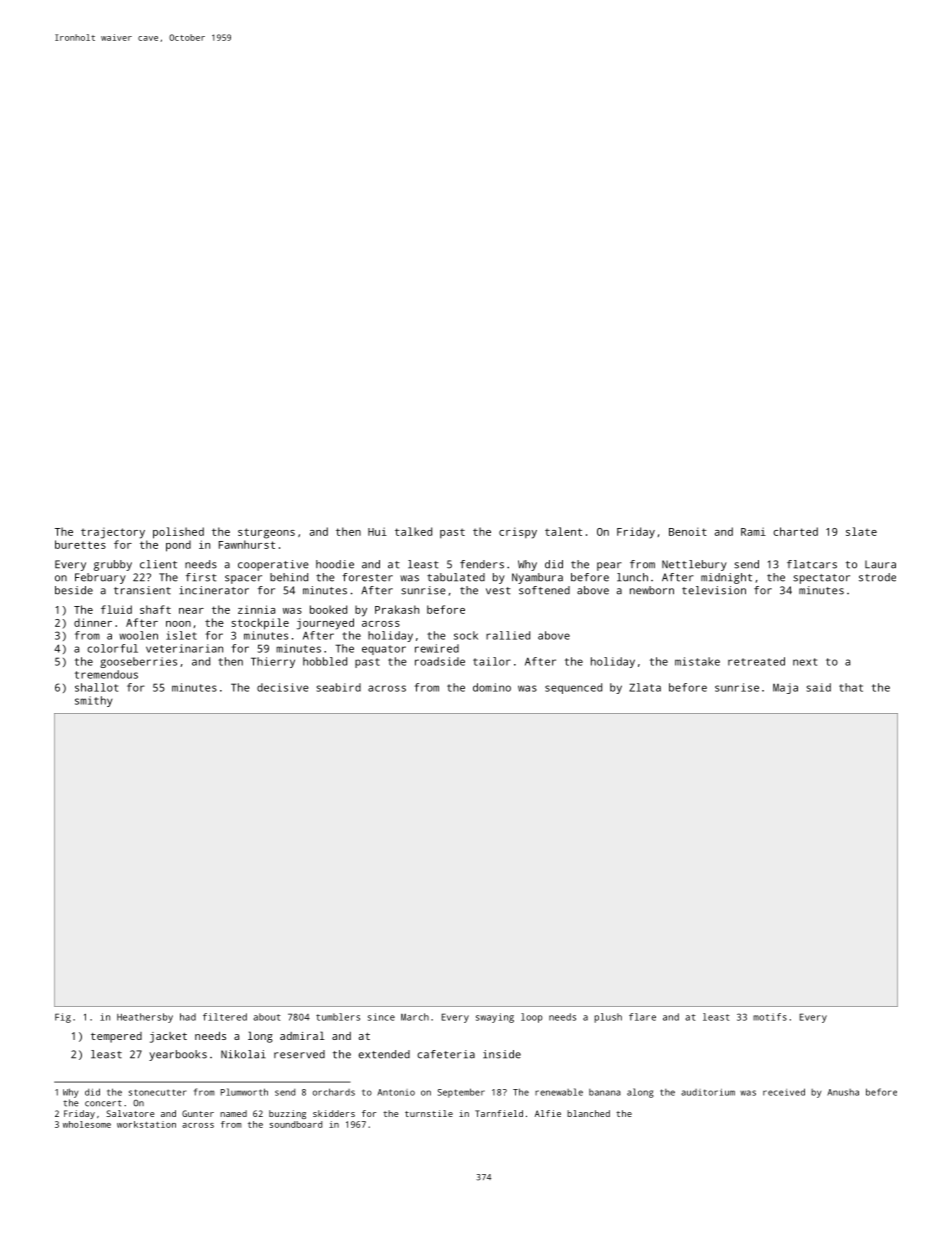 The height and width of the image is (1233, 952). I want to click on plush, so click(608, 1018).
